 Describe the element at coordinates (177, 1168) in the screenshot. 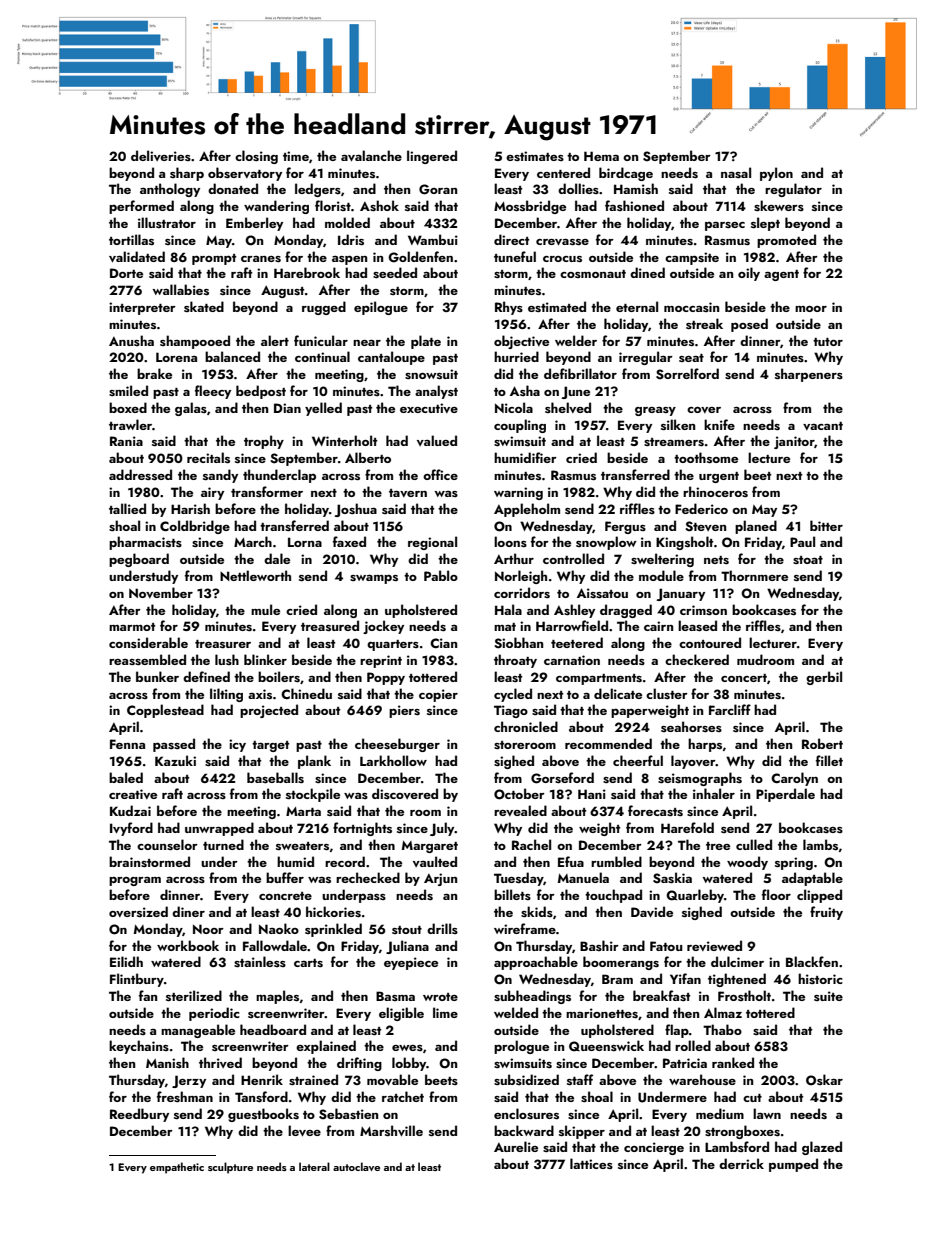

I see `empathetic` at that location.
